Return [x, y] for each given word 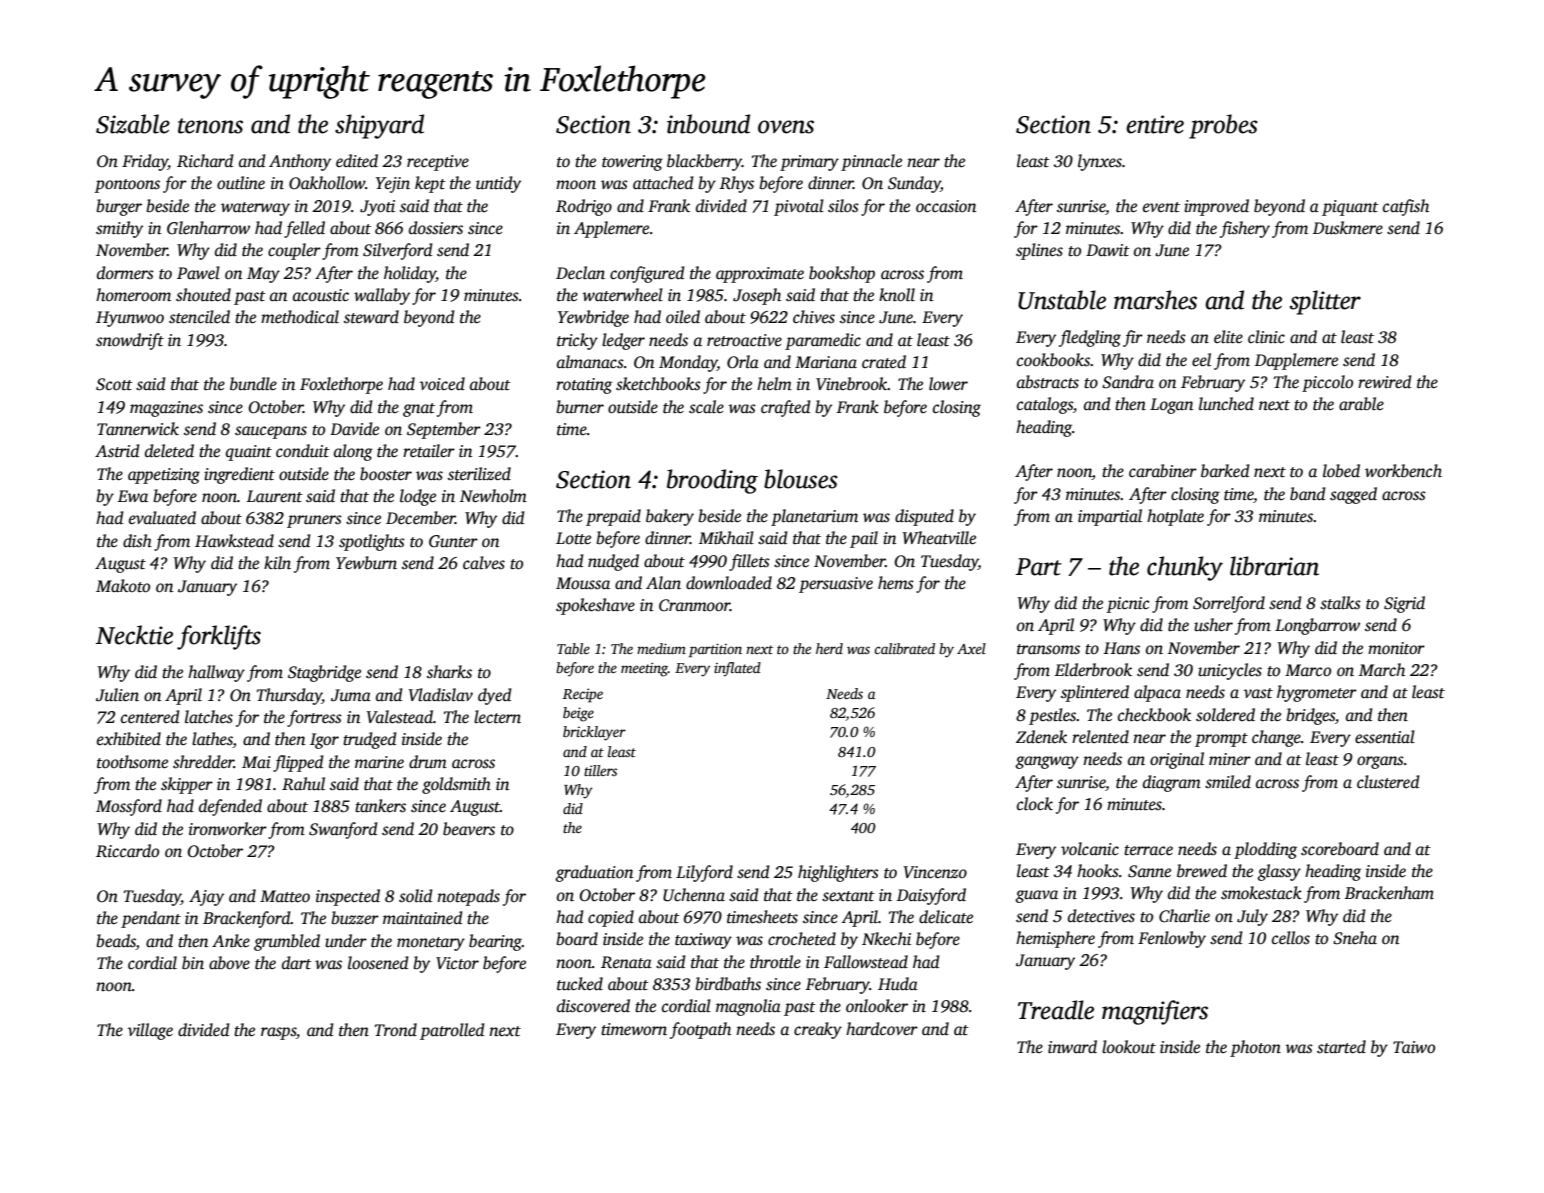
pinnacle [871, 162]
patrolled [452, 1031]
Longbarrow [1317, 626]
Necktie [134, 635]
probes [1223, 126]
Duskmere [1348, 228]
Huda [898, 984]
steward [371, 317]
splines [1039, 251]
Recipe [583, 695]
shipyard [379, 126]
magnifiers [1155, 1012]
